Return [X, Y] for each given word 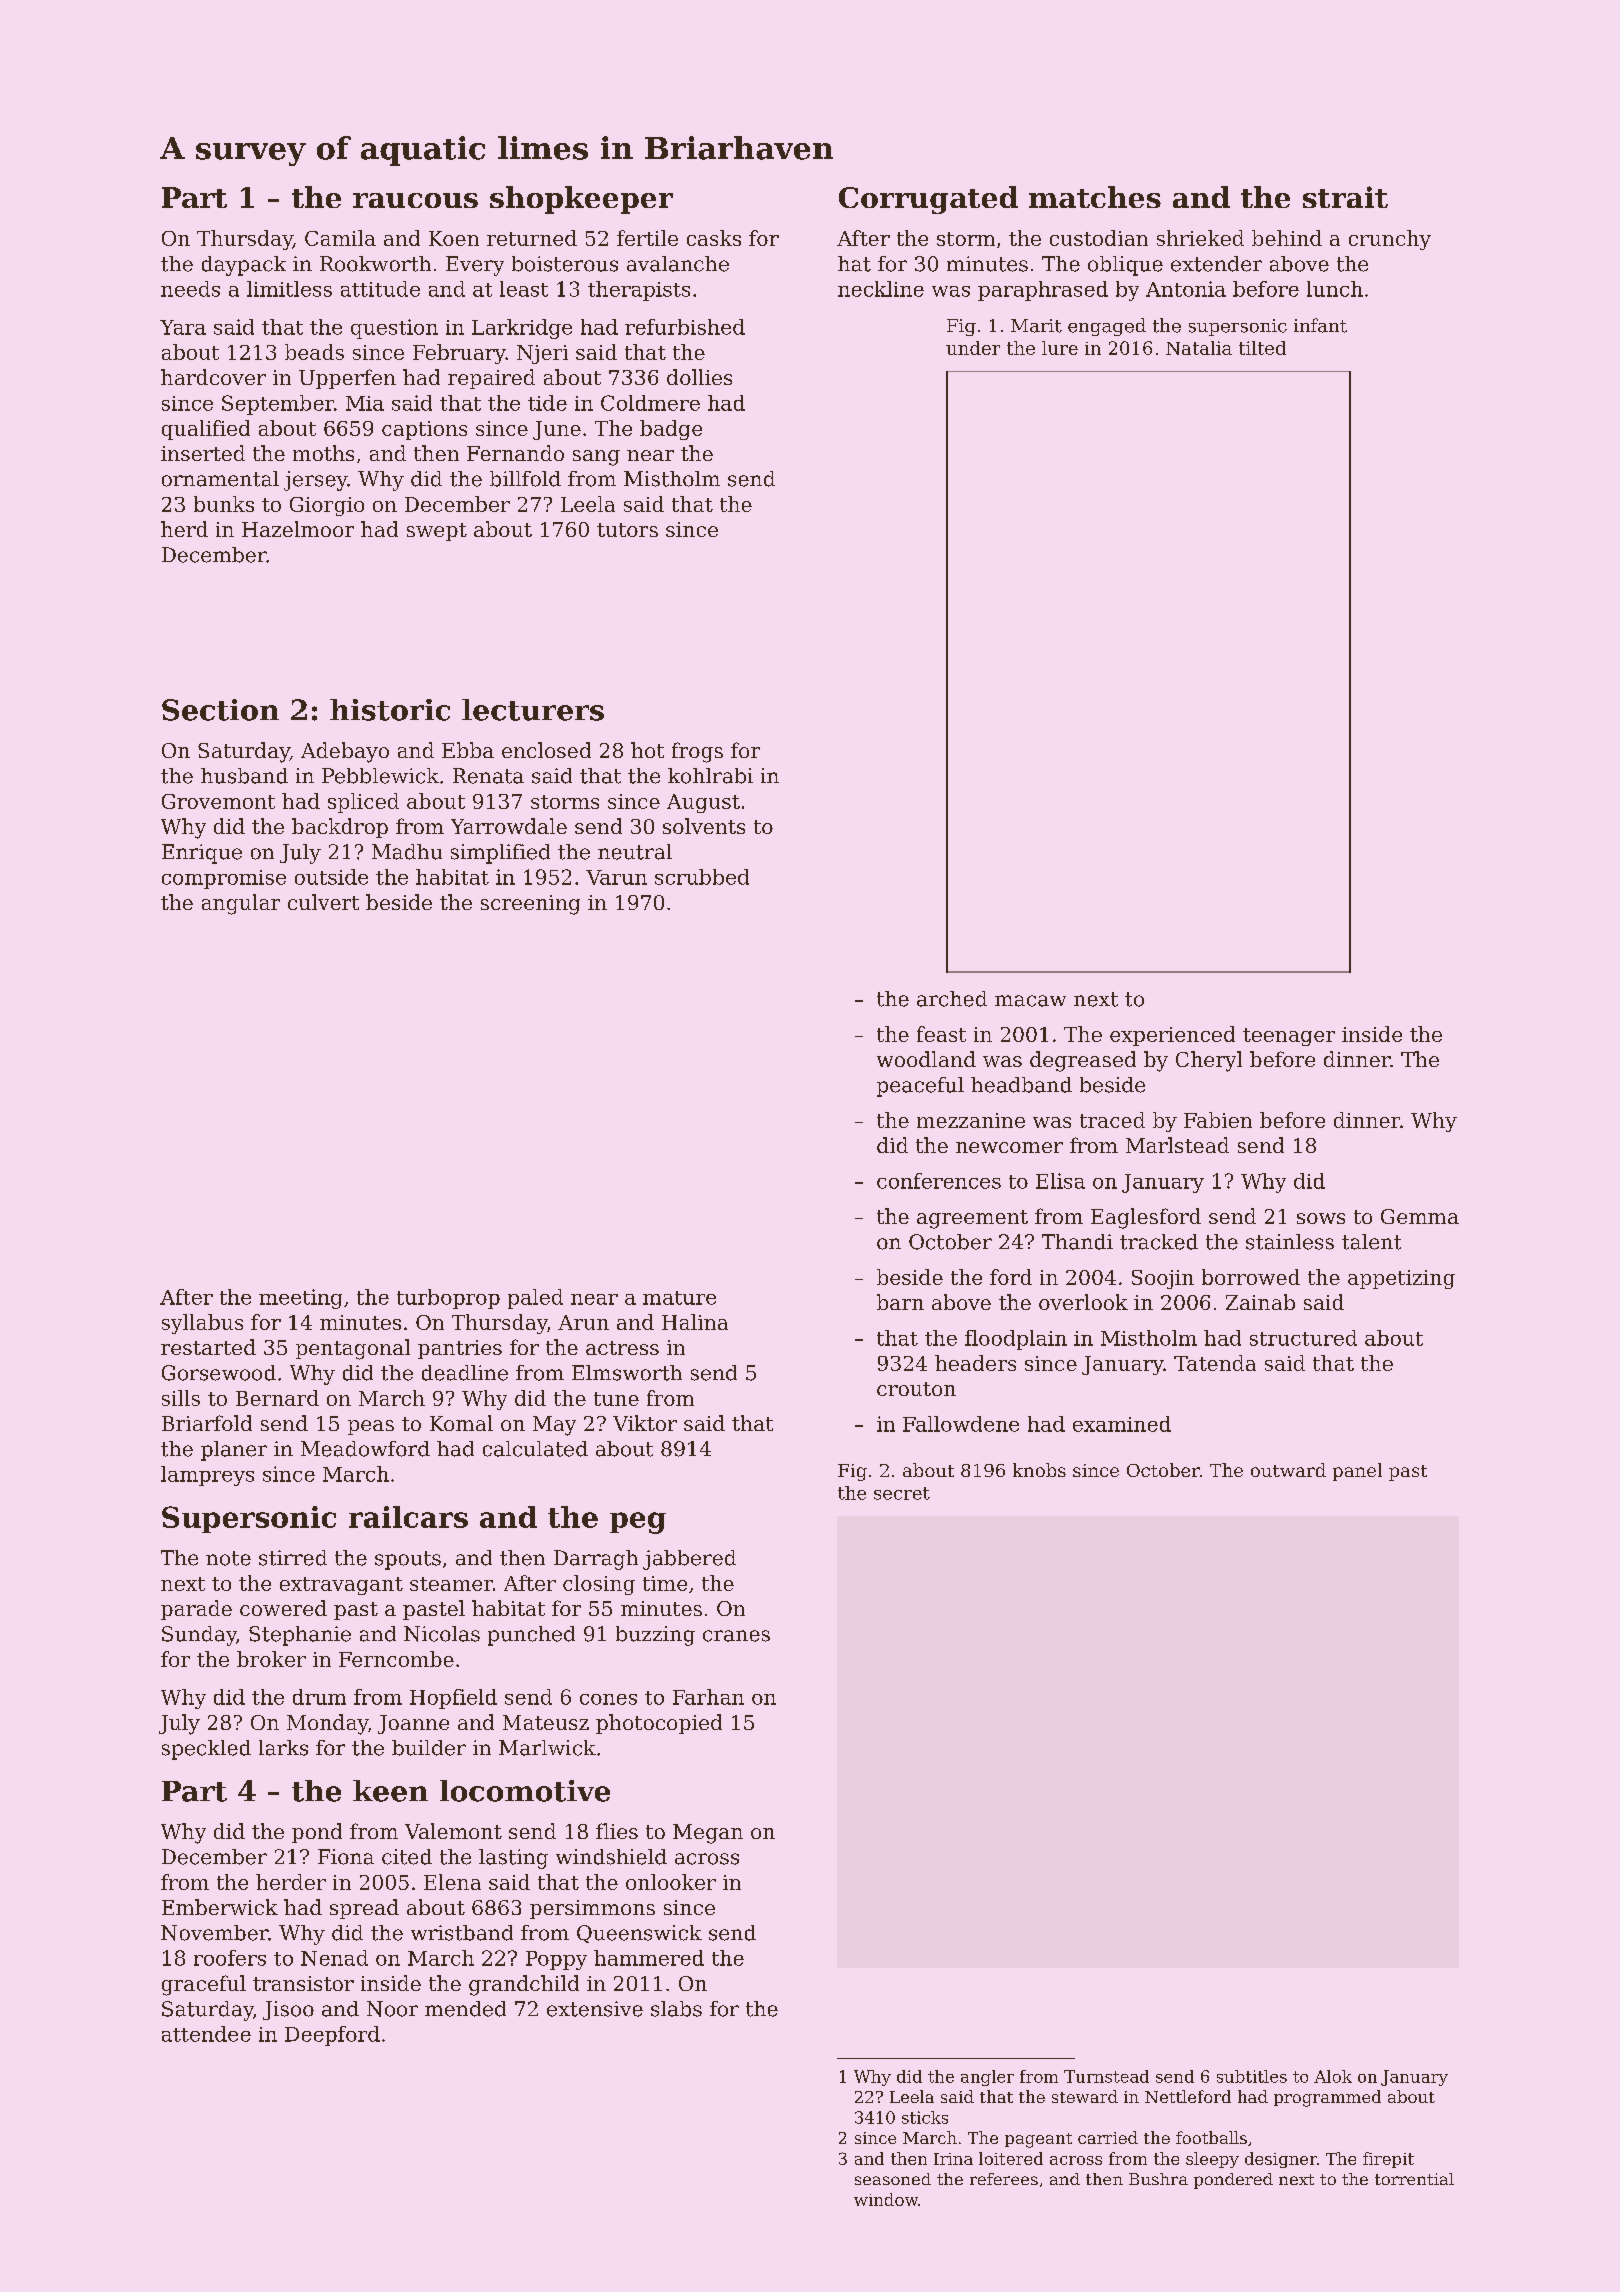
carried [1108, 2137]
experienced [1172, 1036]
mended [465, 2009]
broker [271, 1659]
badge [671, 430]
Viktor [645, 1423]
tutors [627, 530]
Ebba [468, 750]
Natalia [1199, 348]
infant [1320, 325]
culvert [323, 902]
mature [679, 1298]
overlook [1083, 1302]
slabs [676, 2009]
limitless [289, 289]
